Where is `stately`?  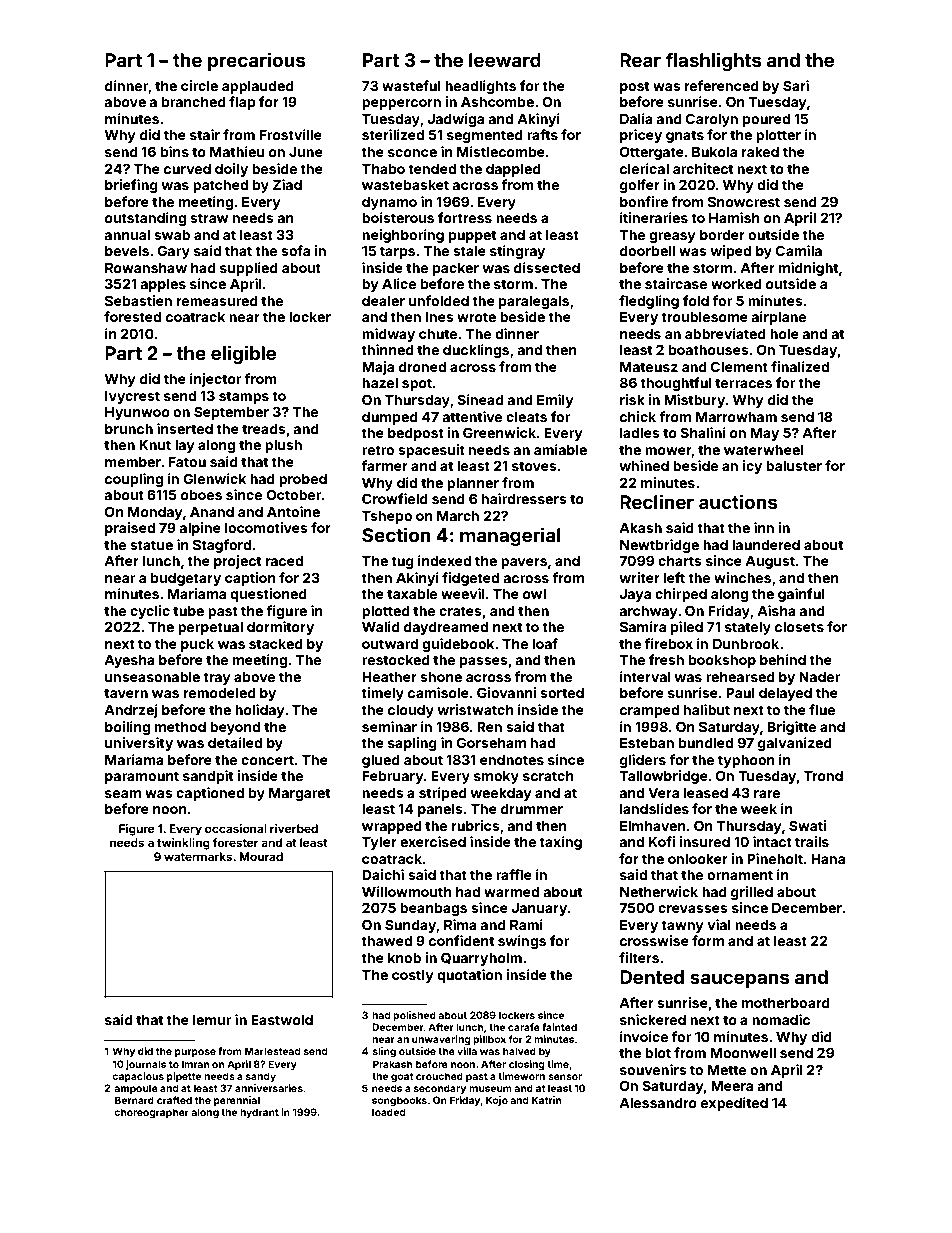 stately is located at coordinates (748, 628).
